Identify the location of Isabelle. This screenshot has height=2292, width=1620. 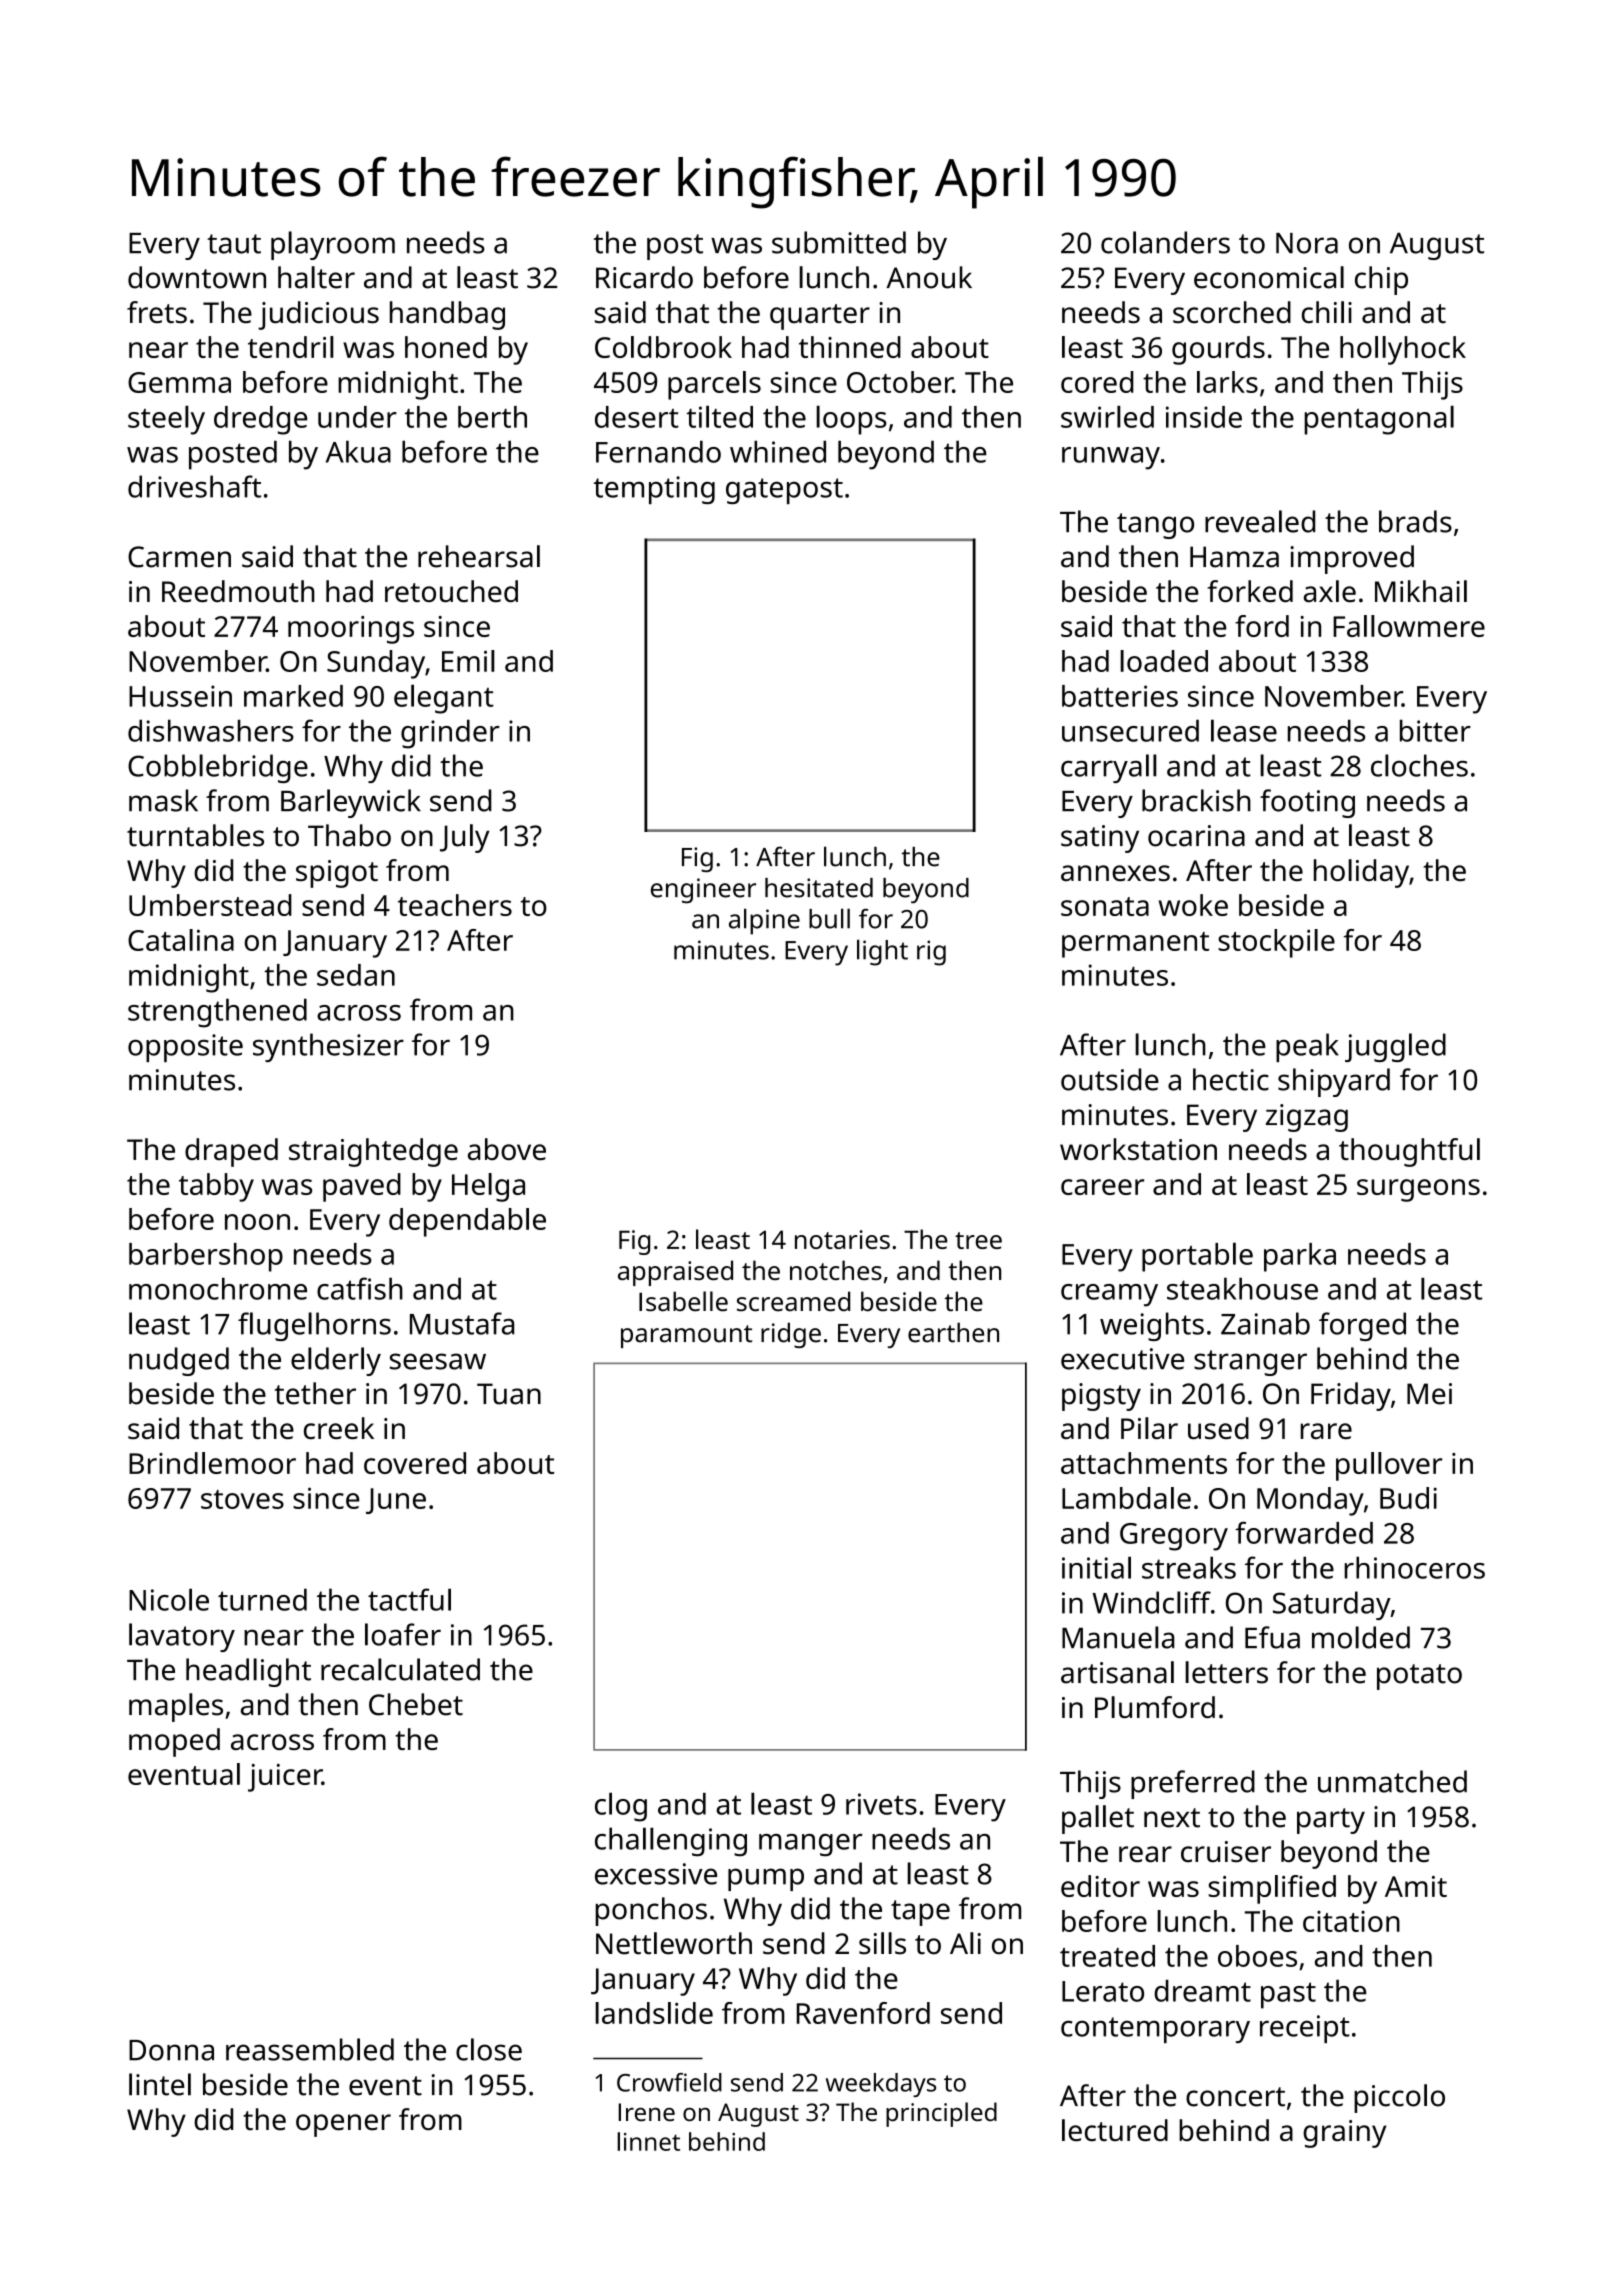
(683, 1301).
